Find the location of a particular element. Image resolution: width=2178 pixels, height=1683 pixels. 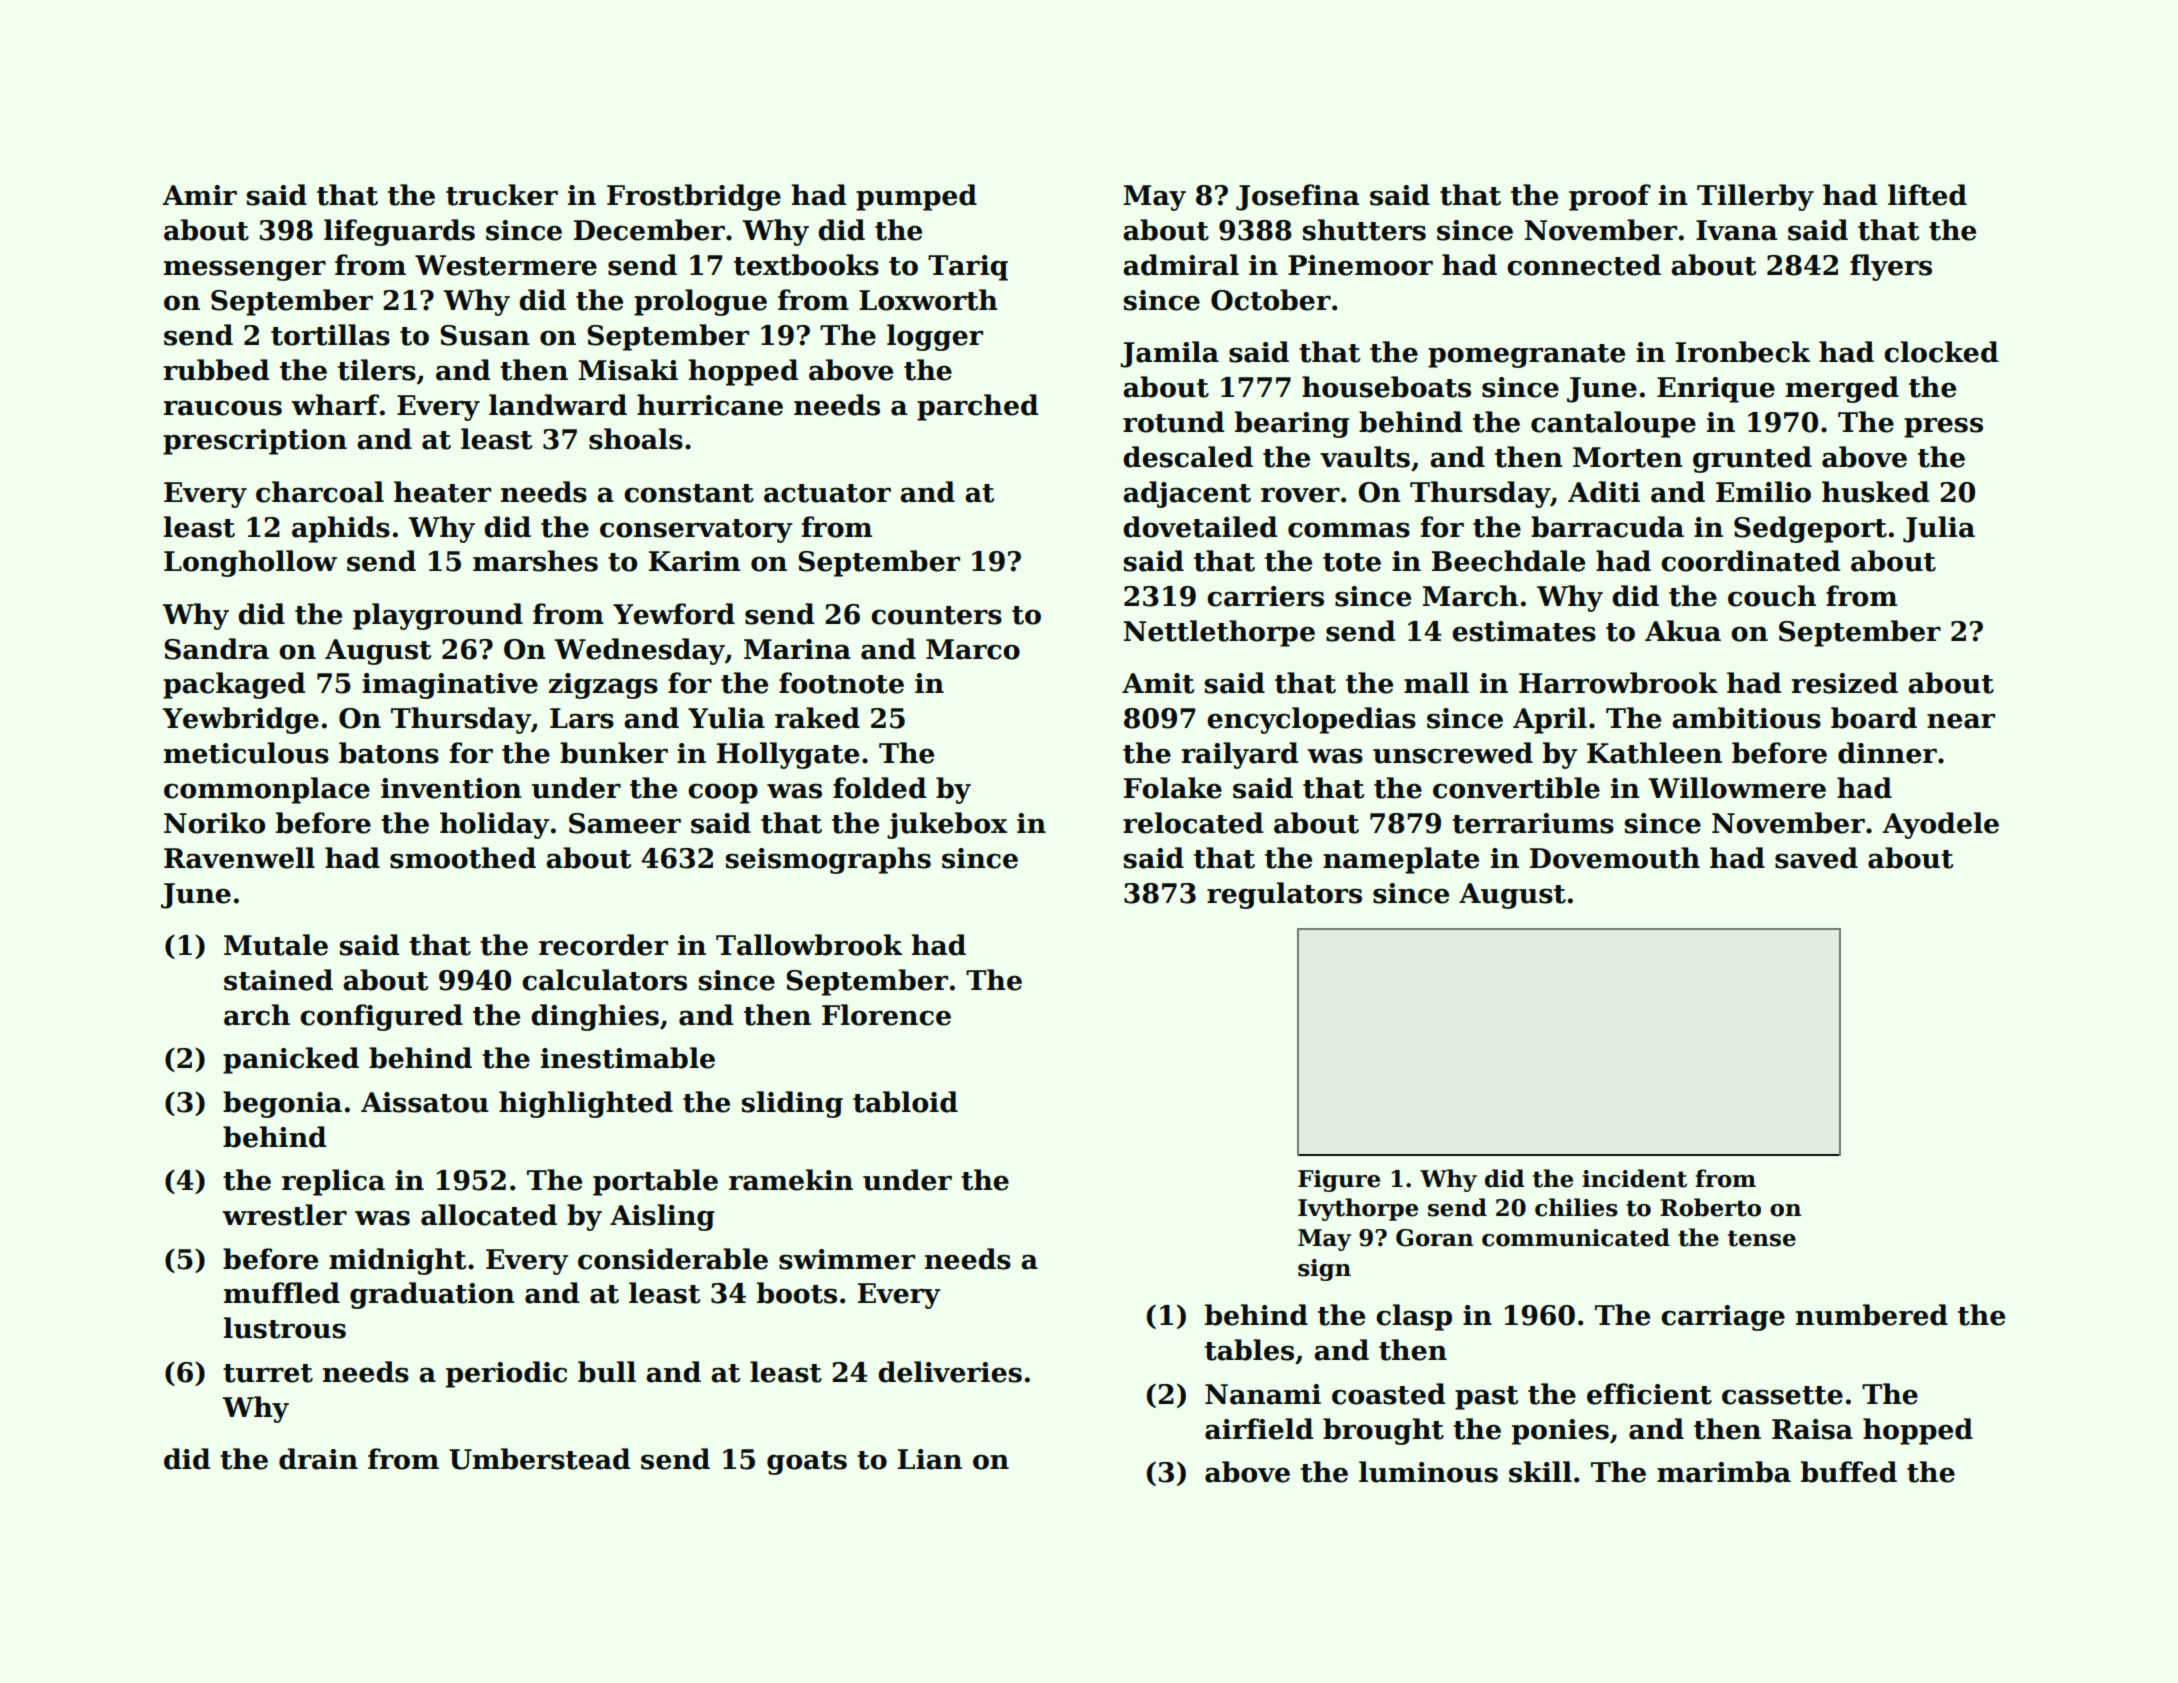

rotund is located at coordinates (1173, 422).
